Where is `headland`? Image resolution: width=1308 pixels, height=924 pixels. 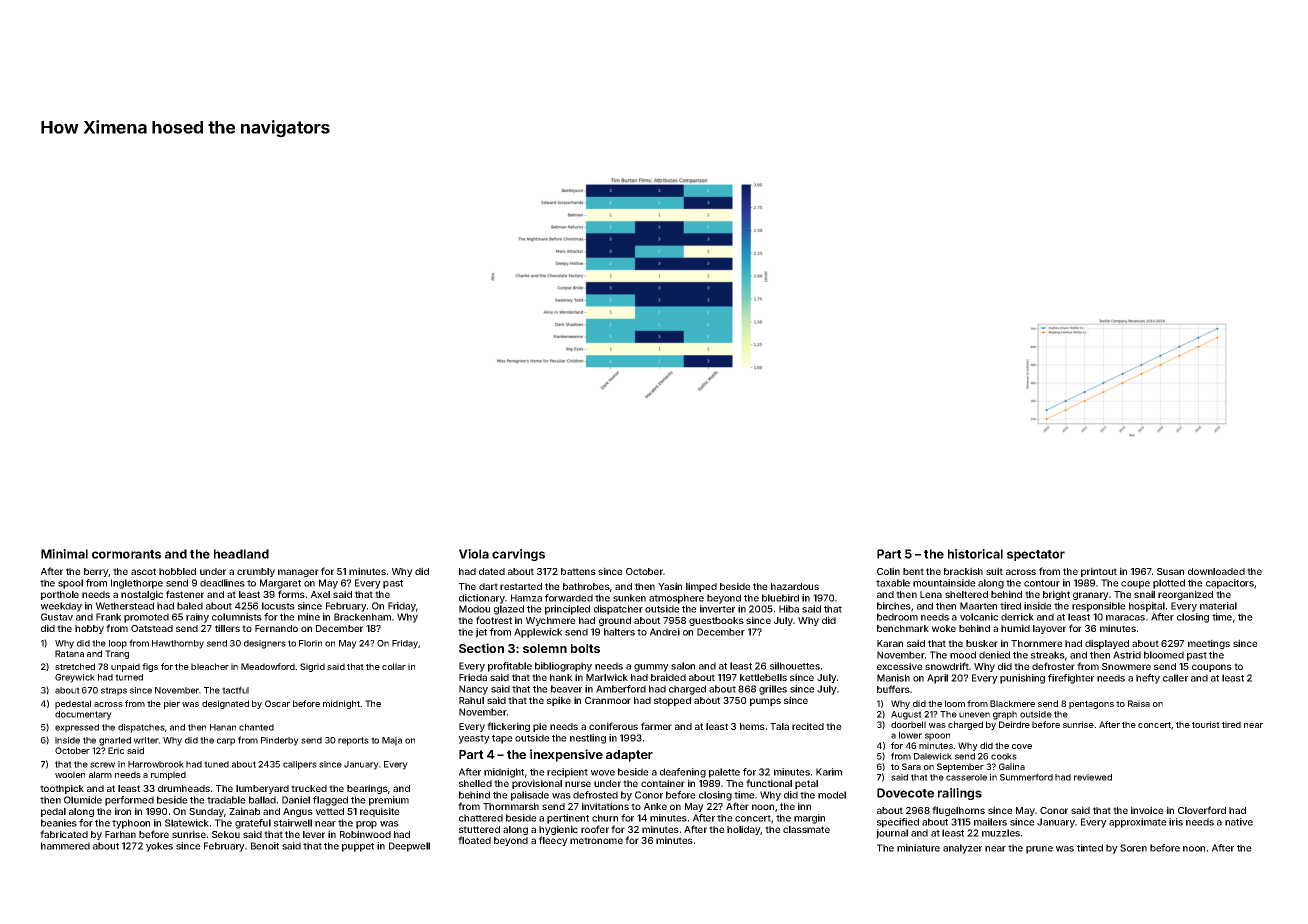 headland is located at coordinates (241, 554).
